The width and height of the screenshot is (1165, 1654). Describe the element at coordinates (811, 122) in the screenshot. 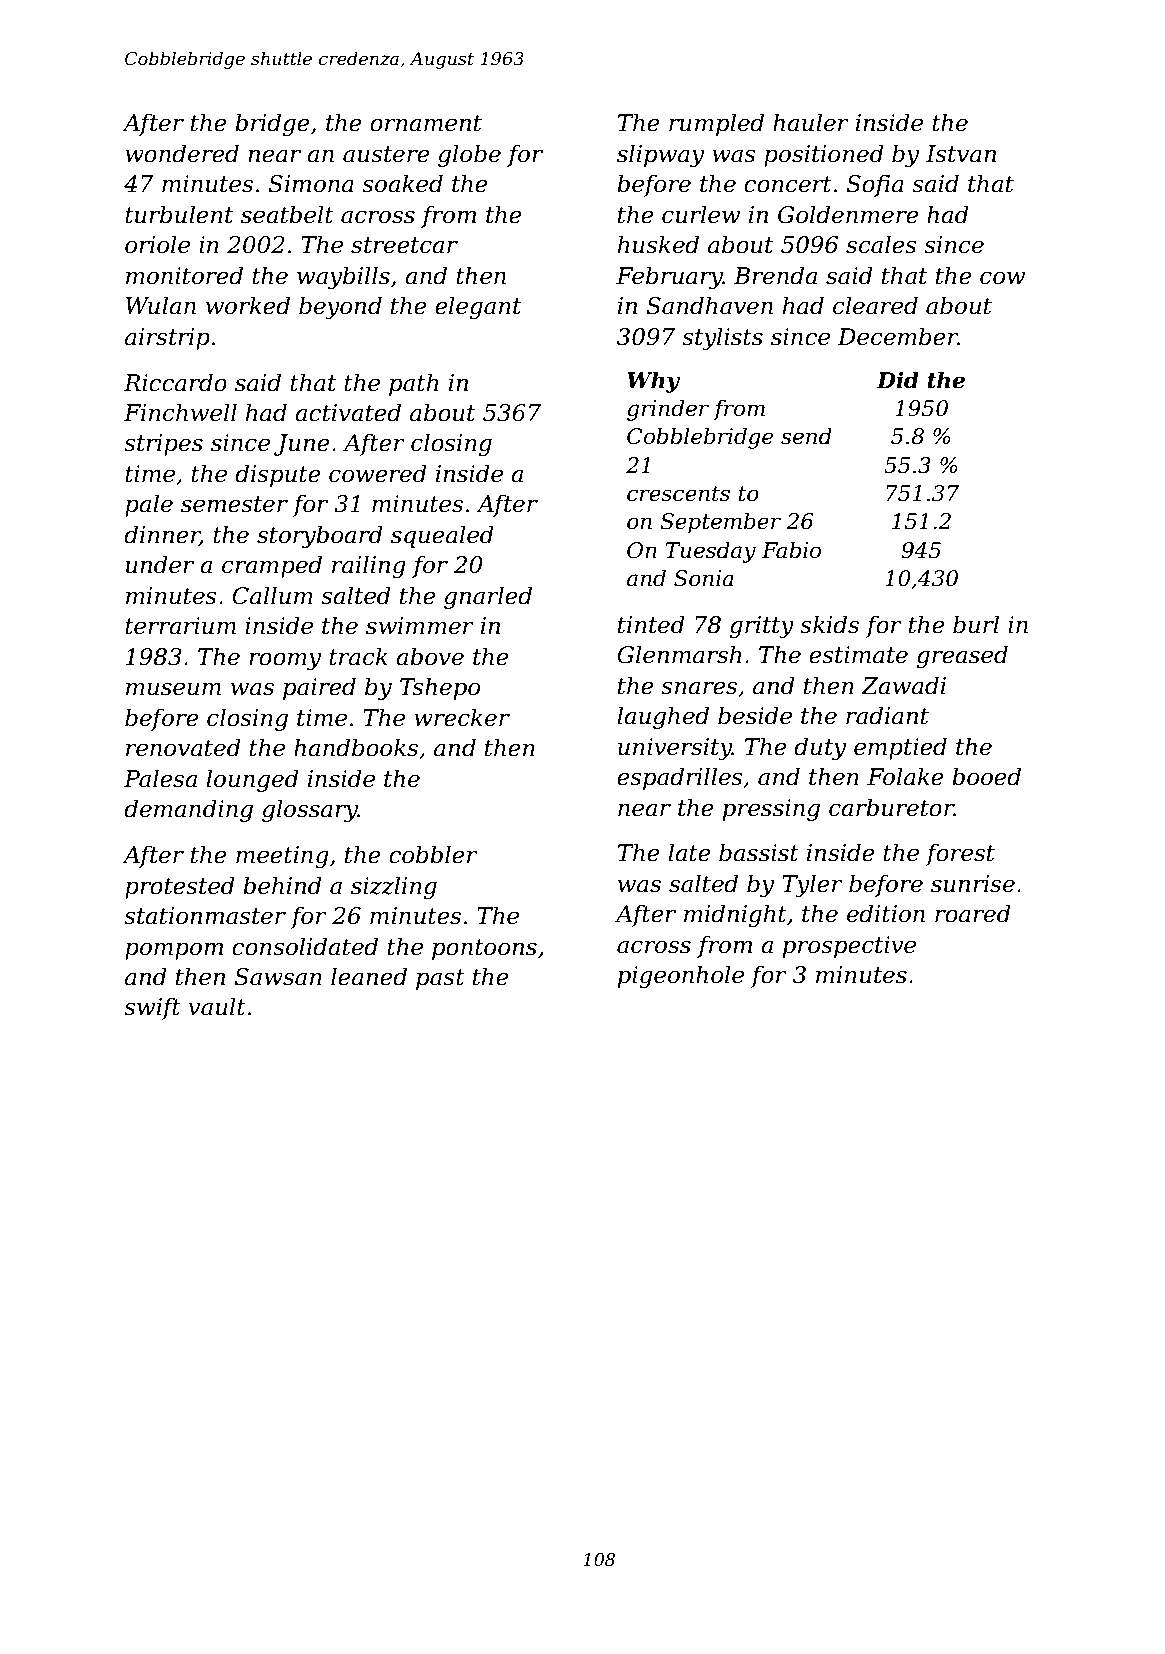

I see `hauler` at that location.
